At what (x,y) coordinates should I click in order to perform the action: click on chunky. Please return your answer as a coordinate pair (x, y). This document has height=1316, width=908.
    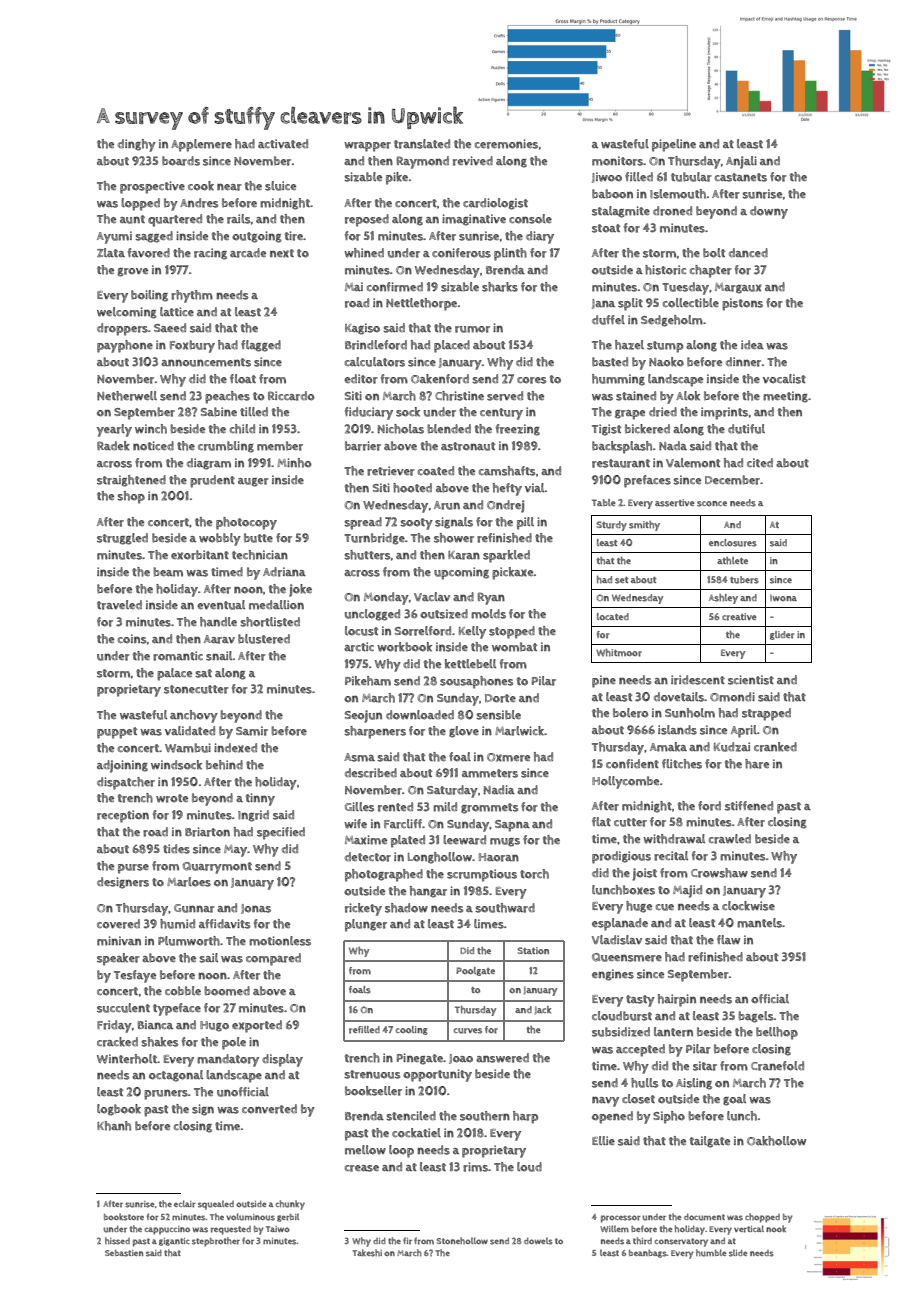
    Looking at the image, I should click on (290, 1205).
